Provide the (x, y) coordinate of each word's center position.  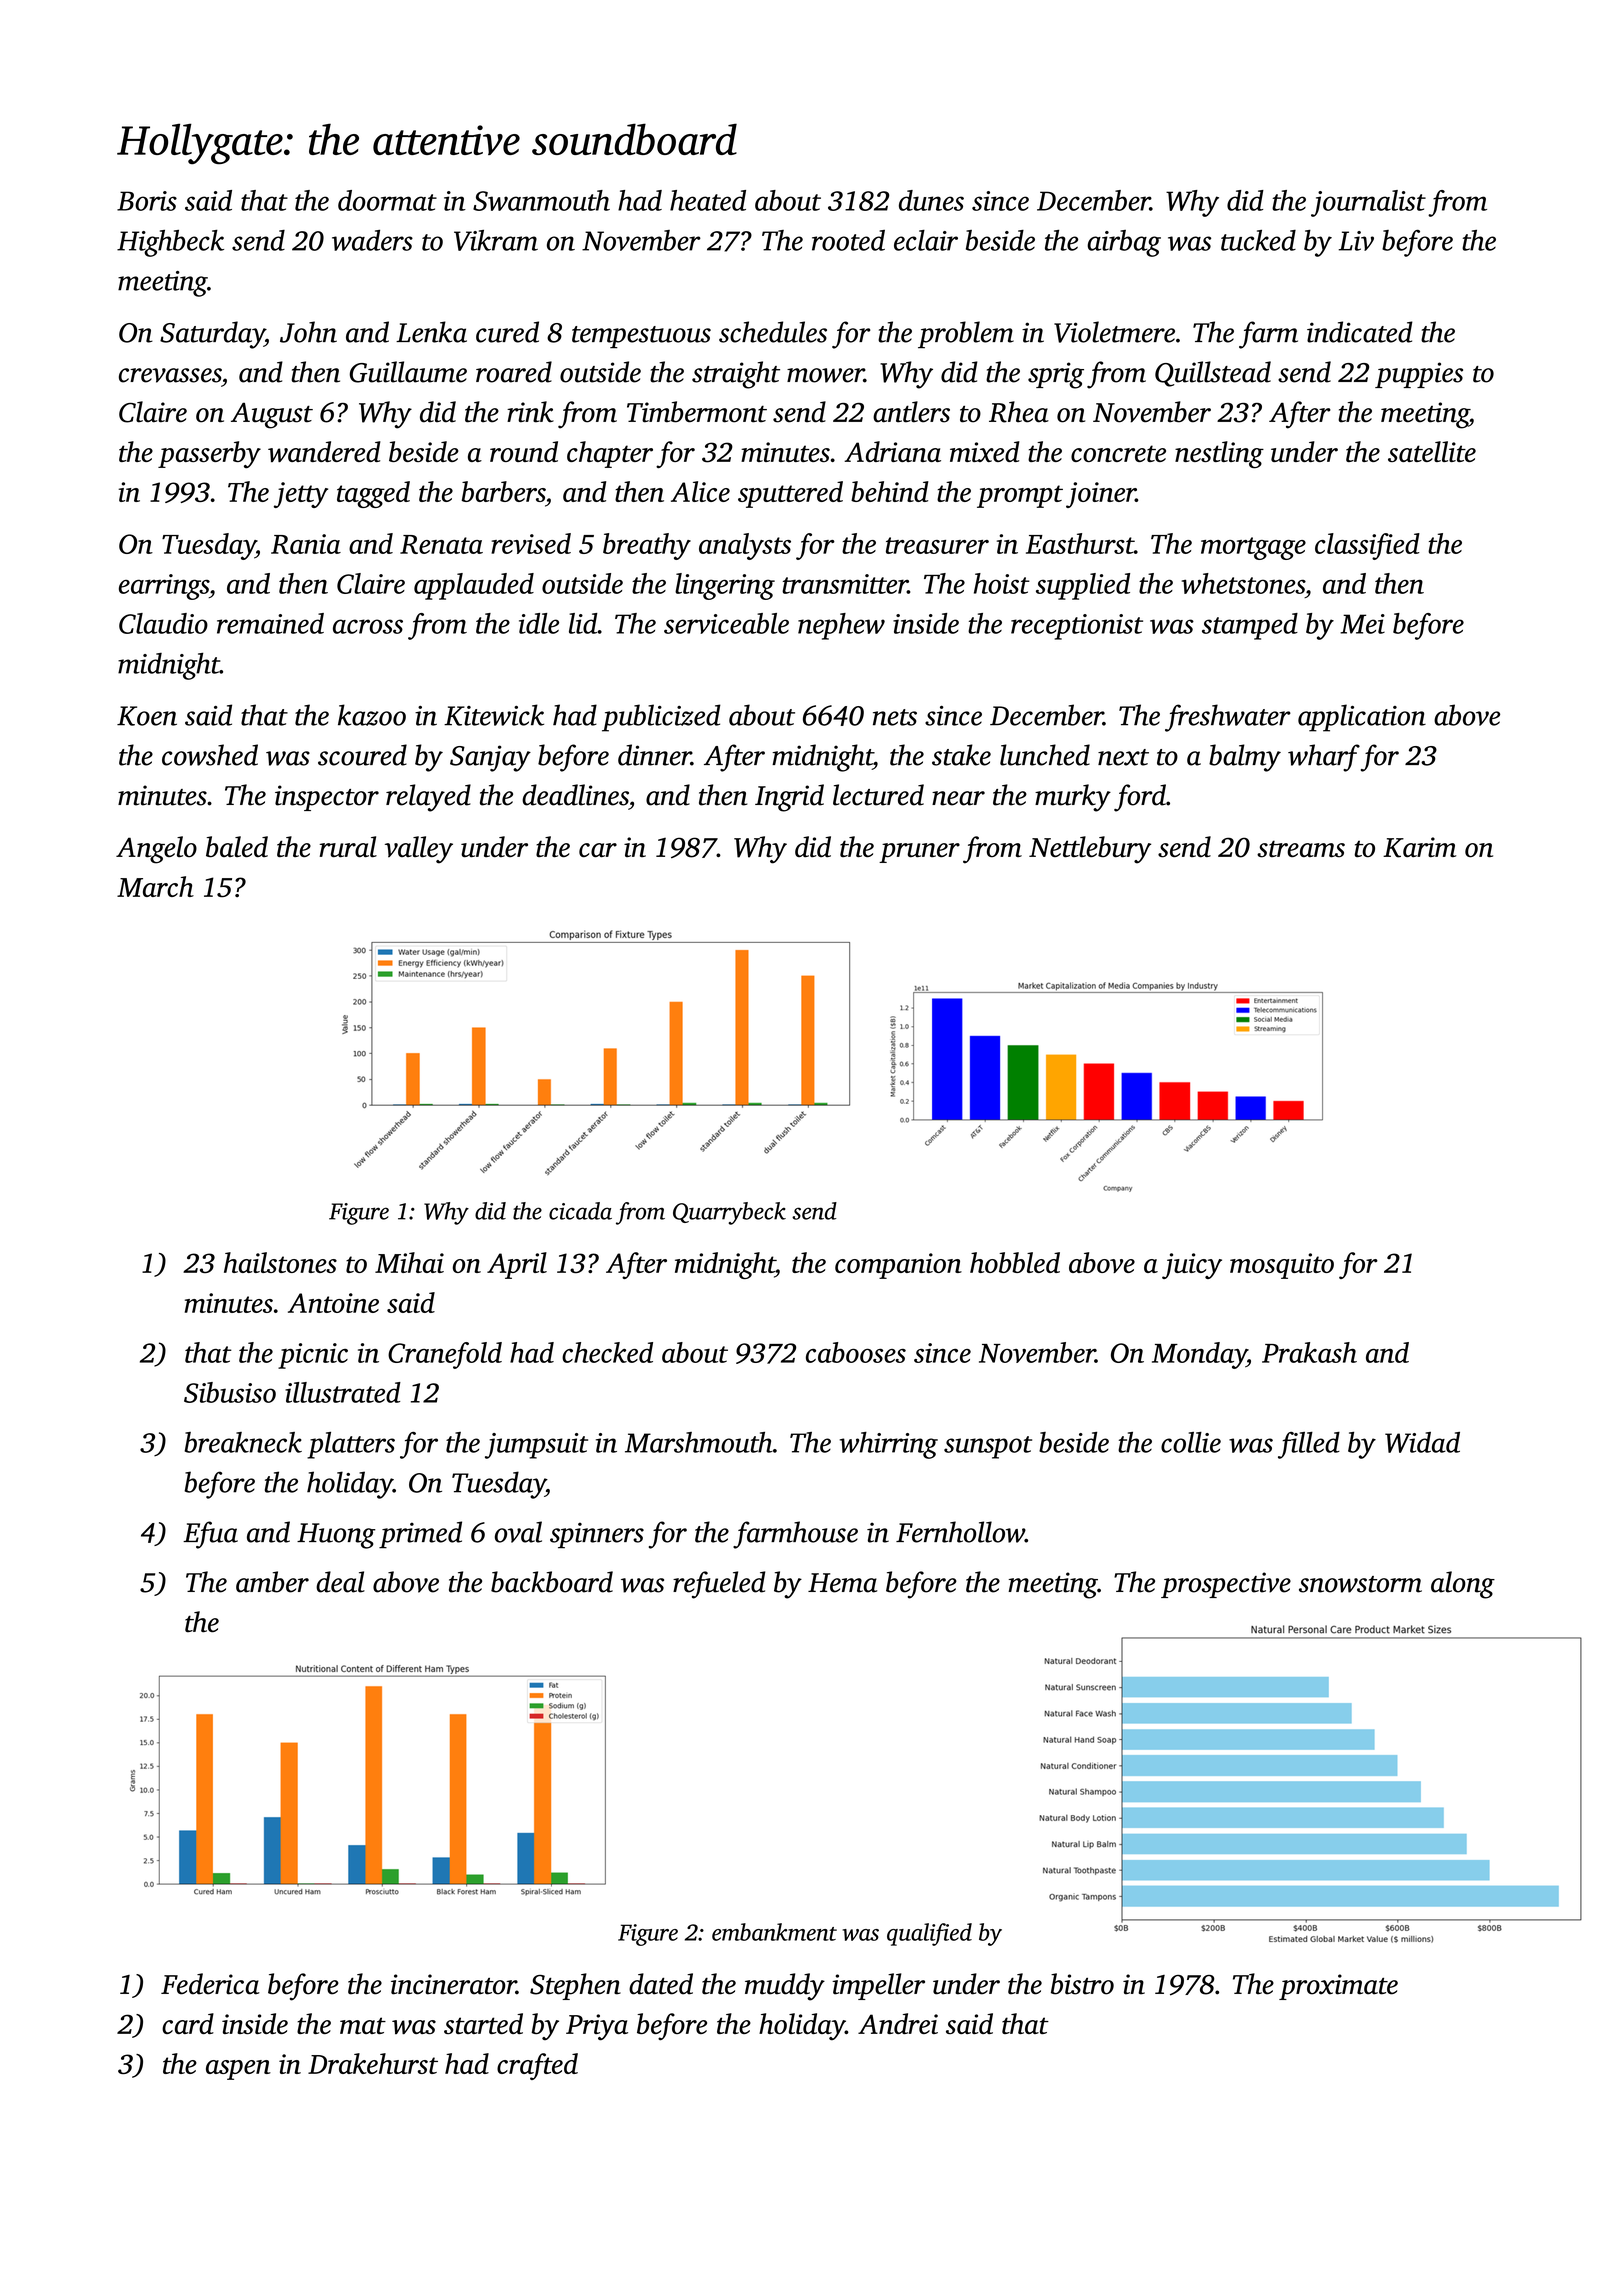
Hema (842, 1583)
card (188, 2023)
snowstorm (1360, 1584)
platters (351, 1445)
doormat (387, 200)
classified (1367, 546)
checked (607, 1352)
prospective (1226, 1585)
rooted (848, 240)
